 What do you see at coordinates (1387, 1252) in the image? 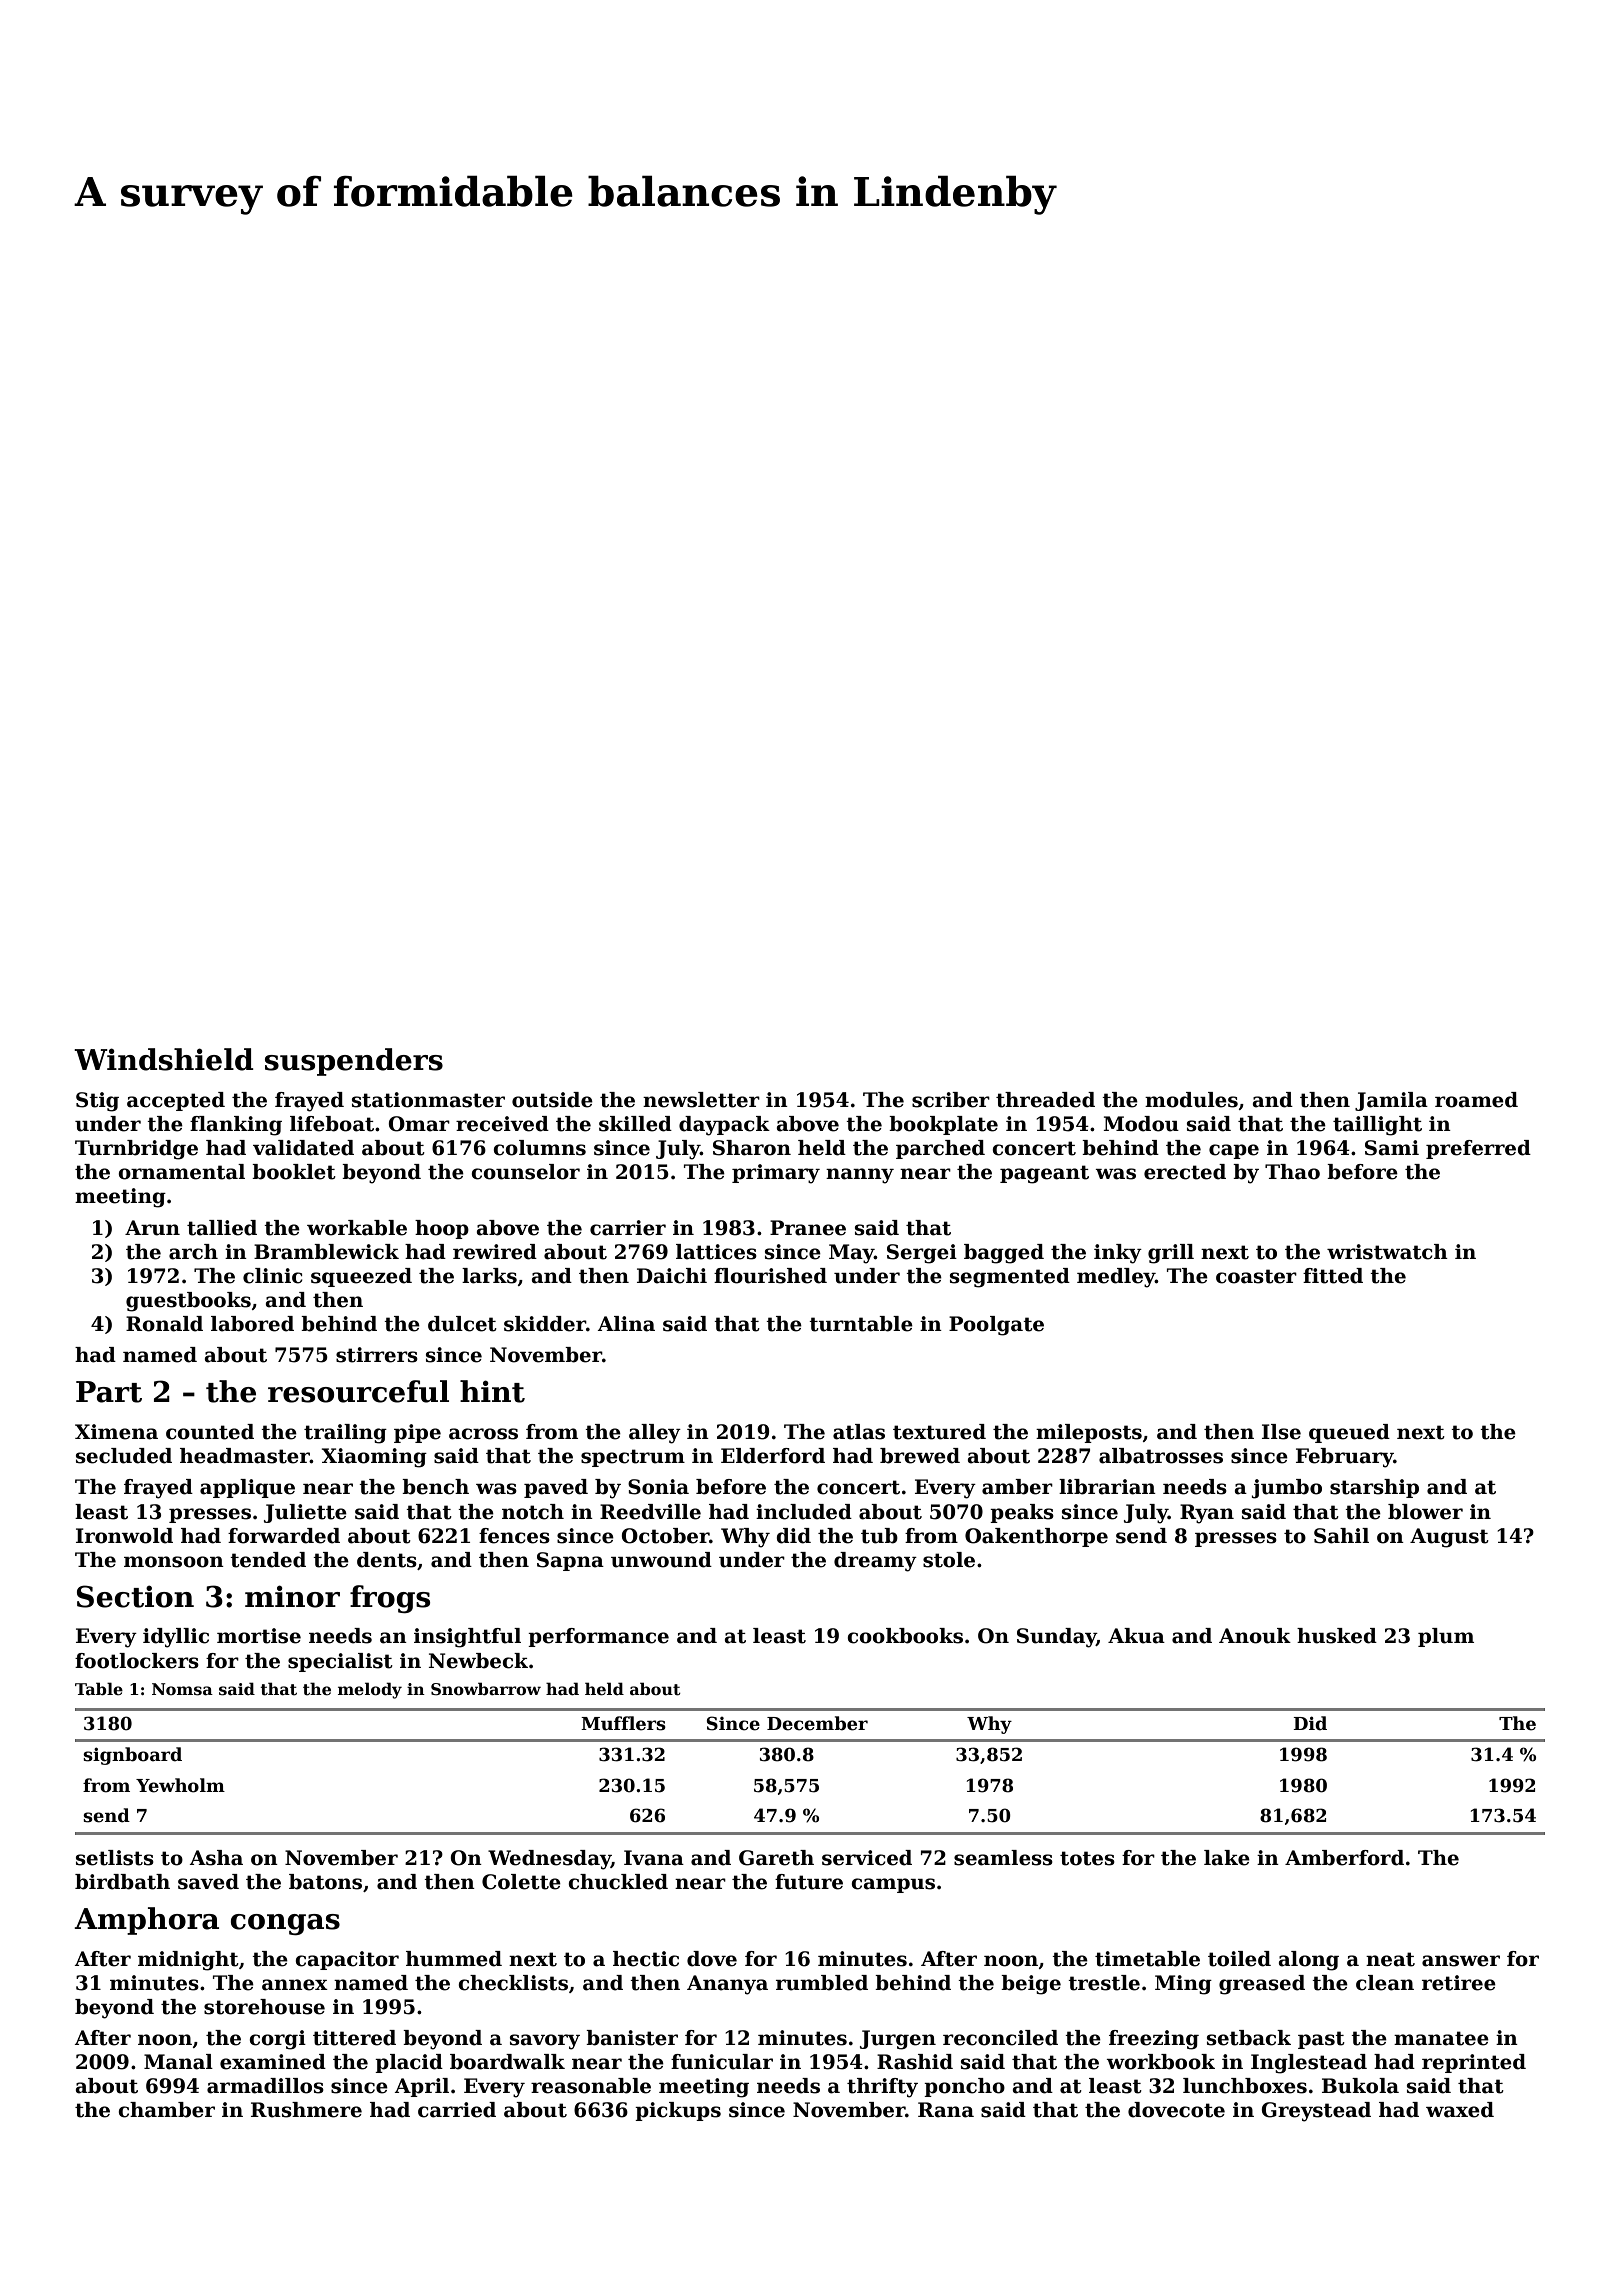
I see `wristwatch` at bounding box center [1387, 1252].
